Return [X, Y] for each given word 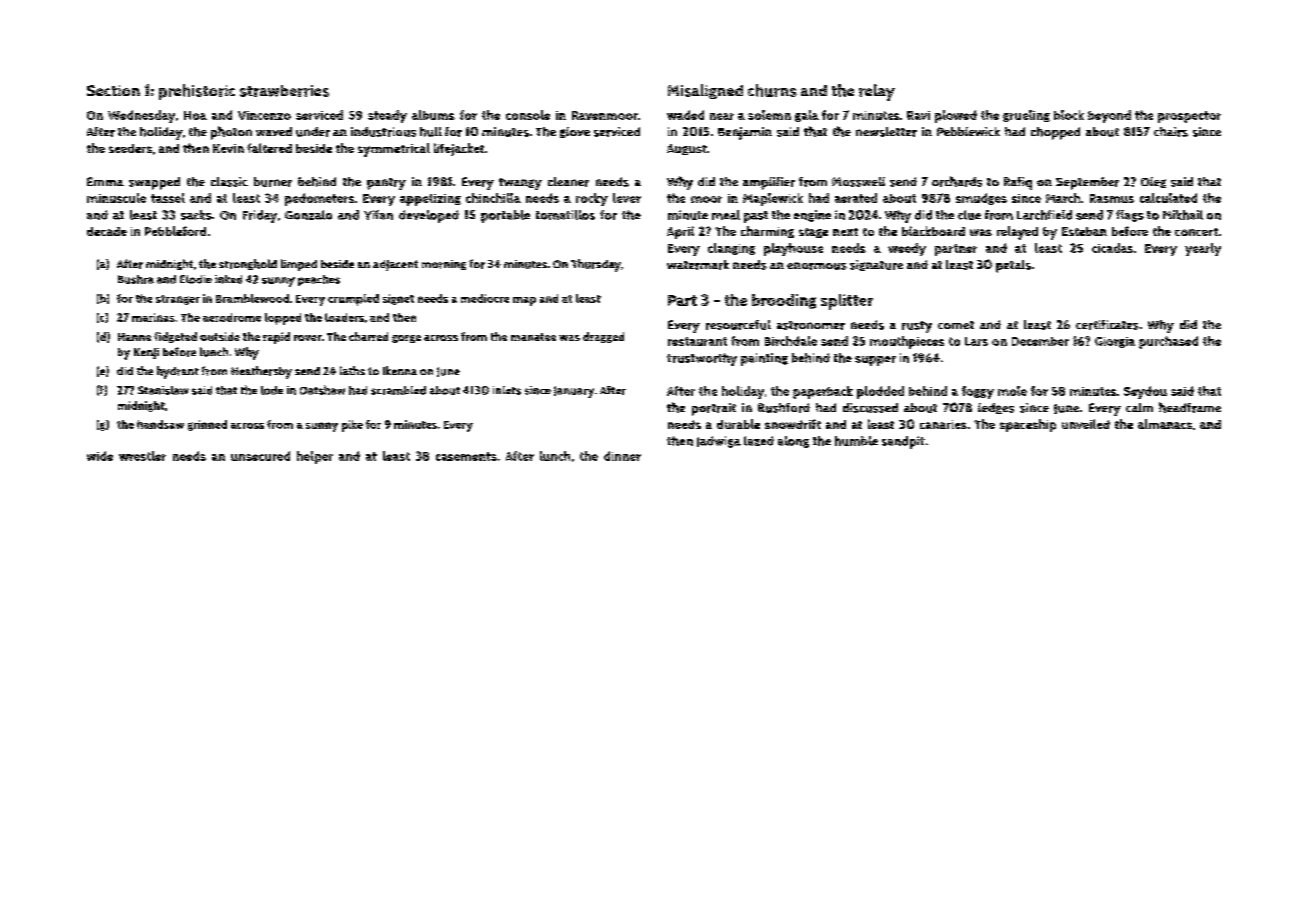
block [1069, 115]
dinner [622, 456]
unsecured [260, 456]
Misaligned [705, 91]
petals [1013, 266]
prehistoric [197, 92]
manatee [533, 337]
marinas [153, 317]
